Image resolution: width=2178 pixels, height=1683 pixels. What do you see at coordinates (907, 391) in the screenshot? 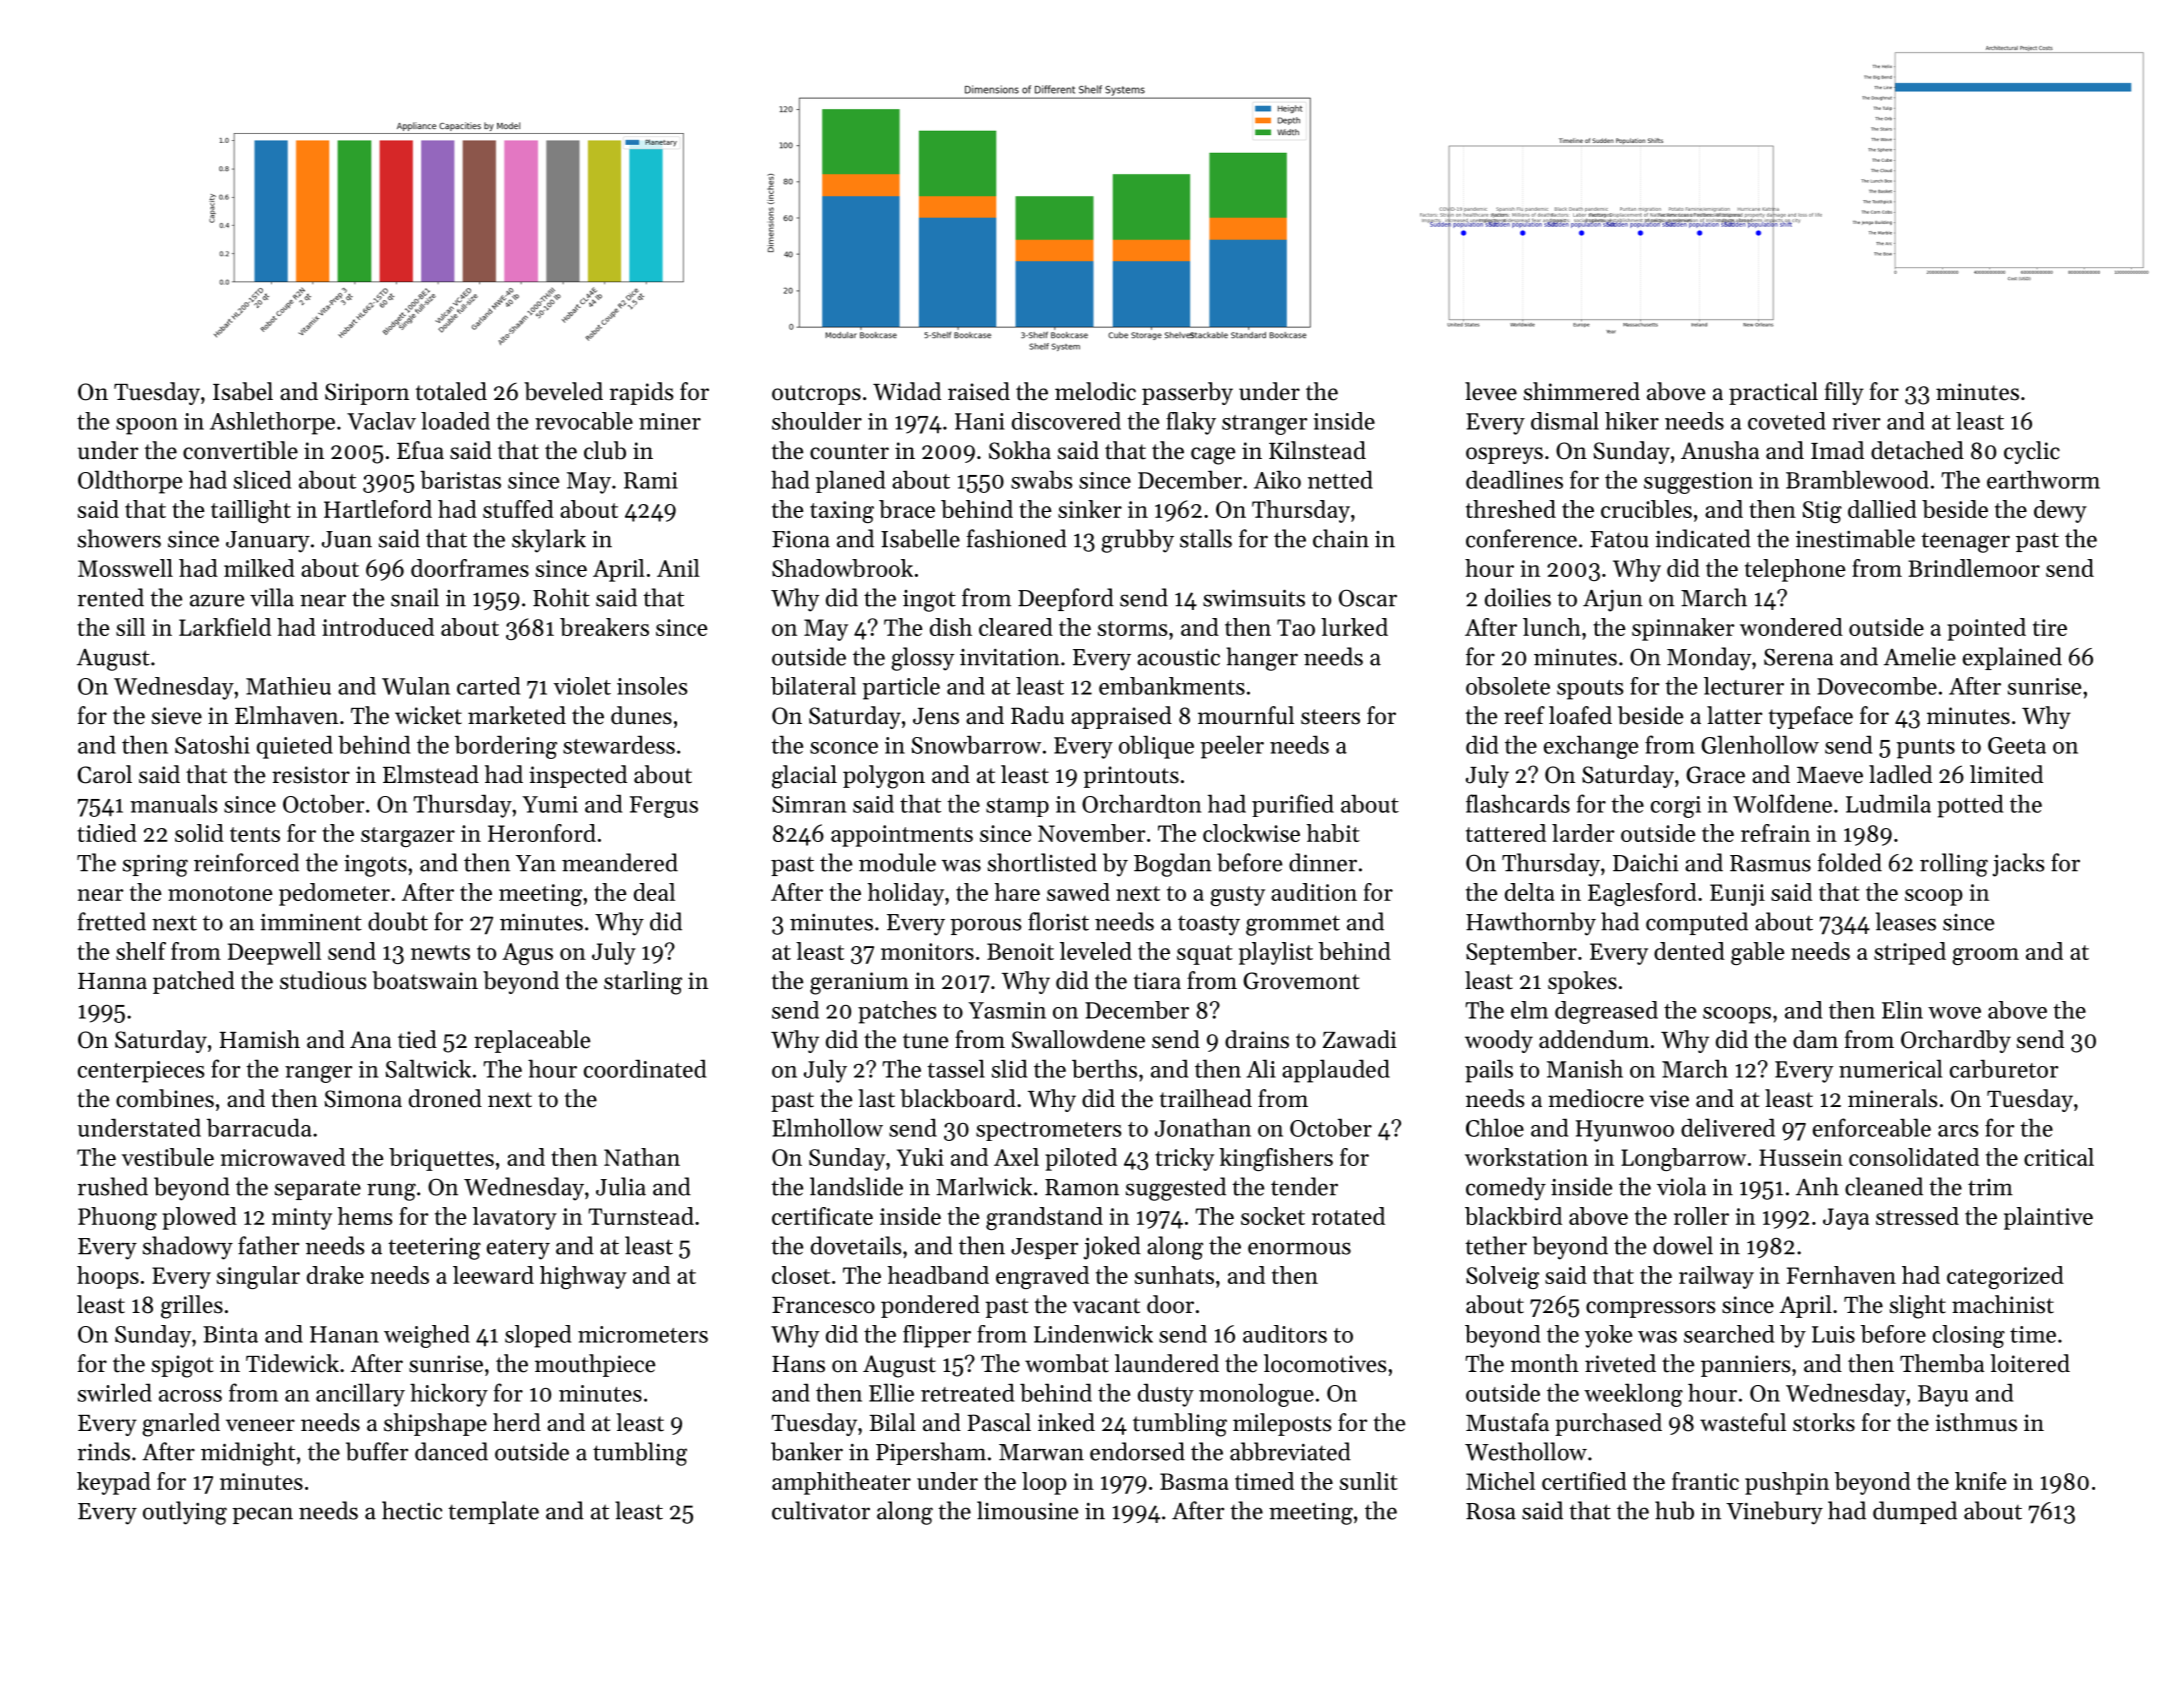
I see `Widad` at bounding box center [907, 391].
